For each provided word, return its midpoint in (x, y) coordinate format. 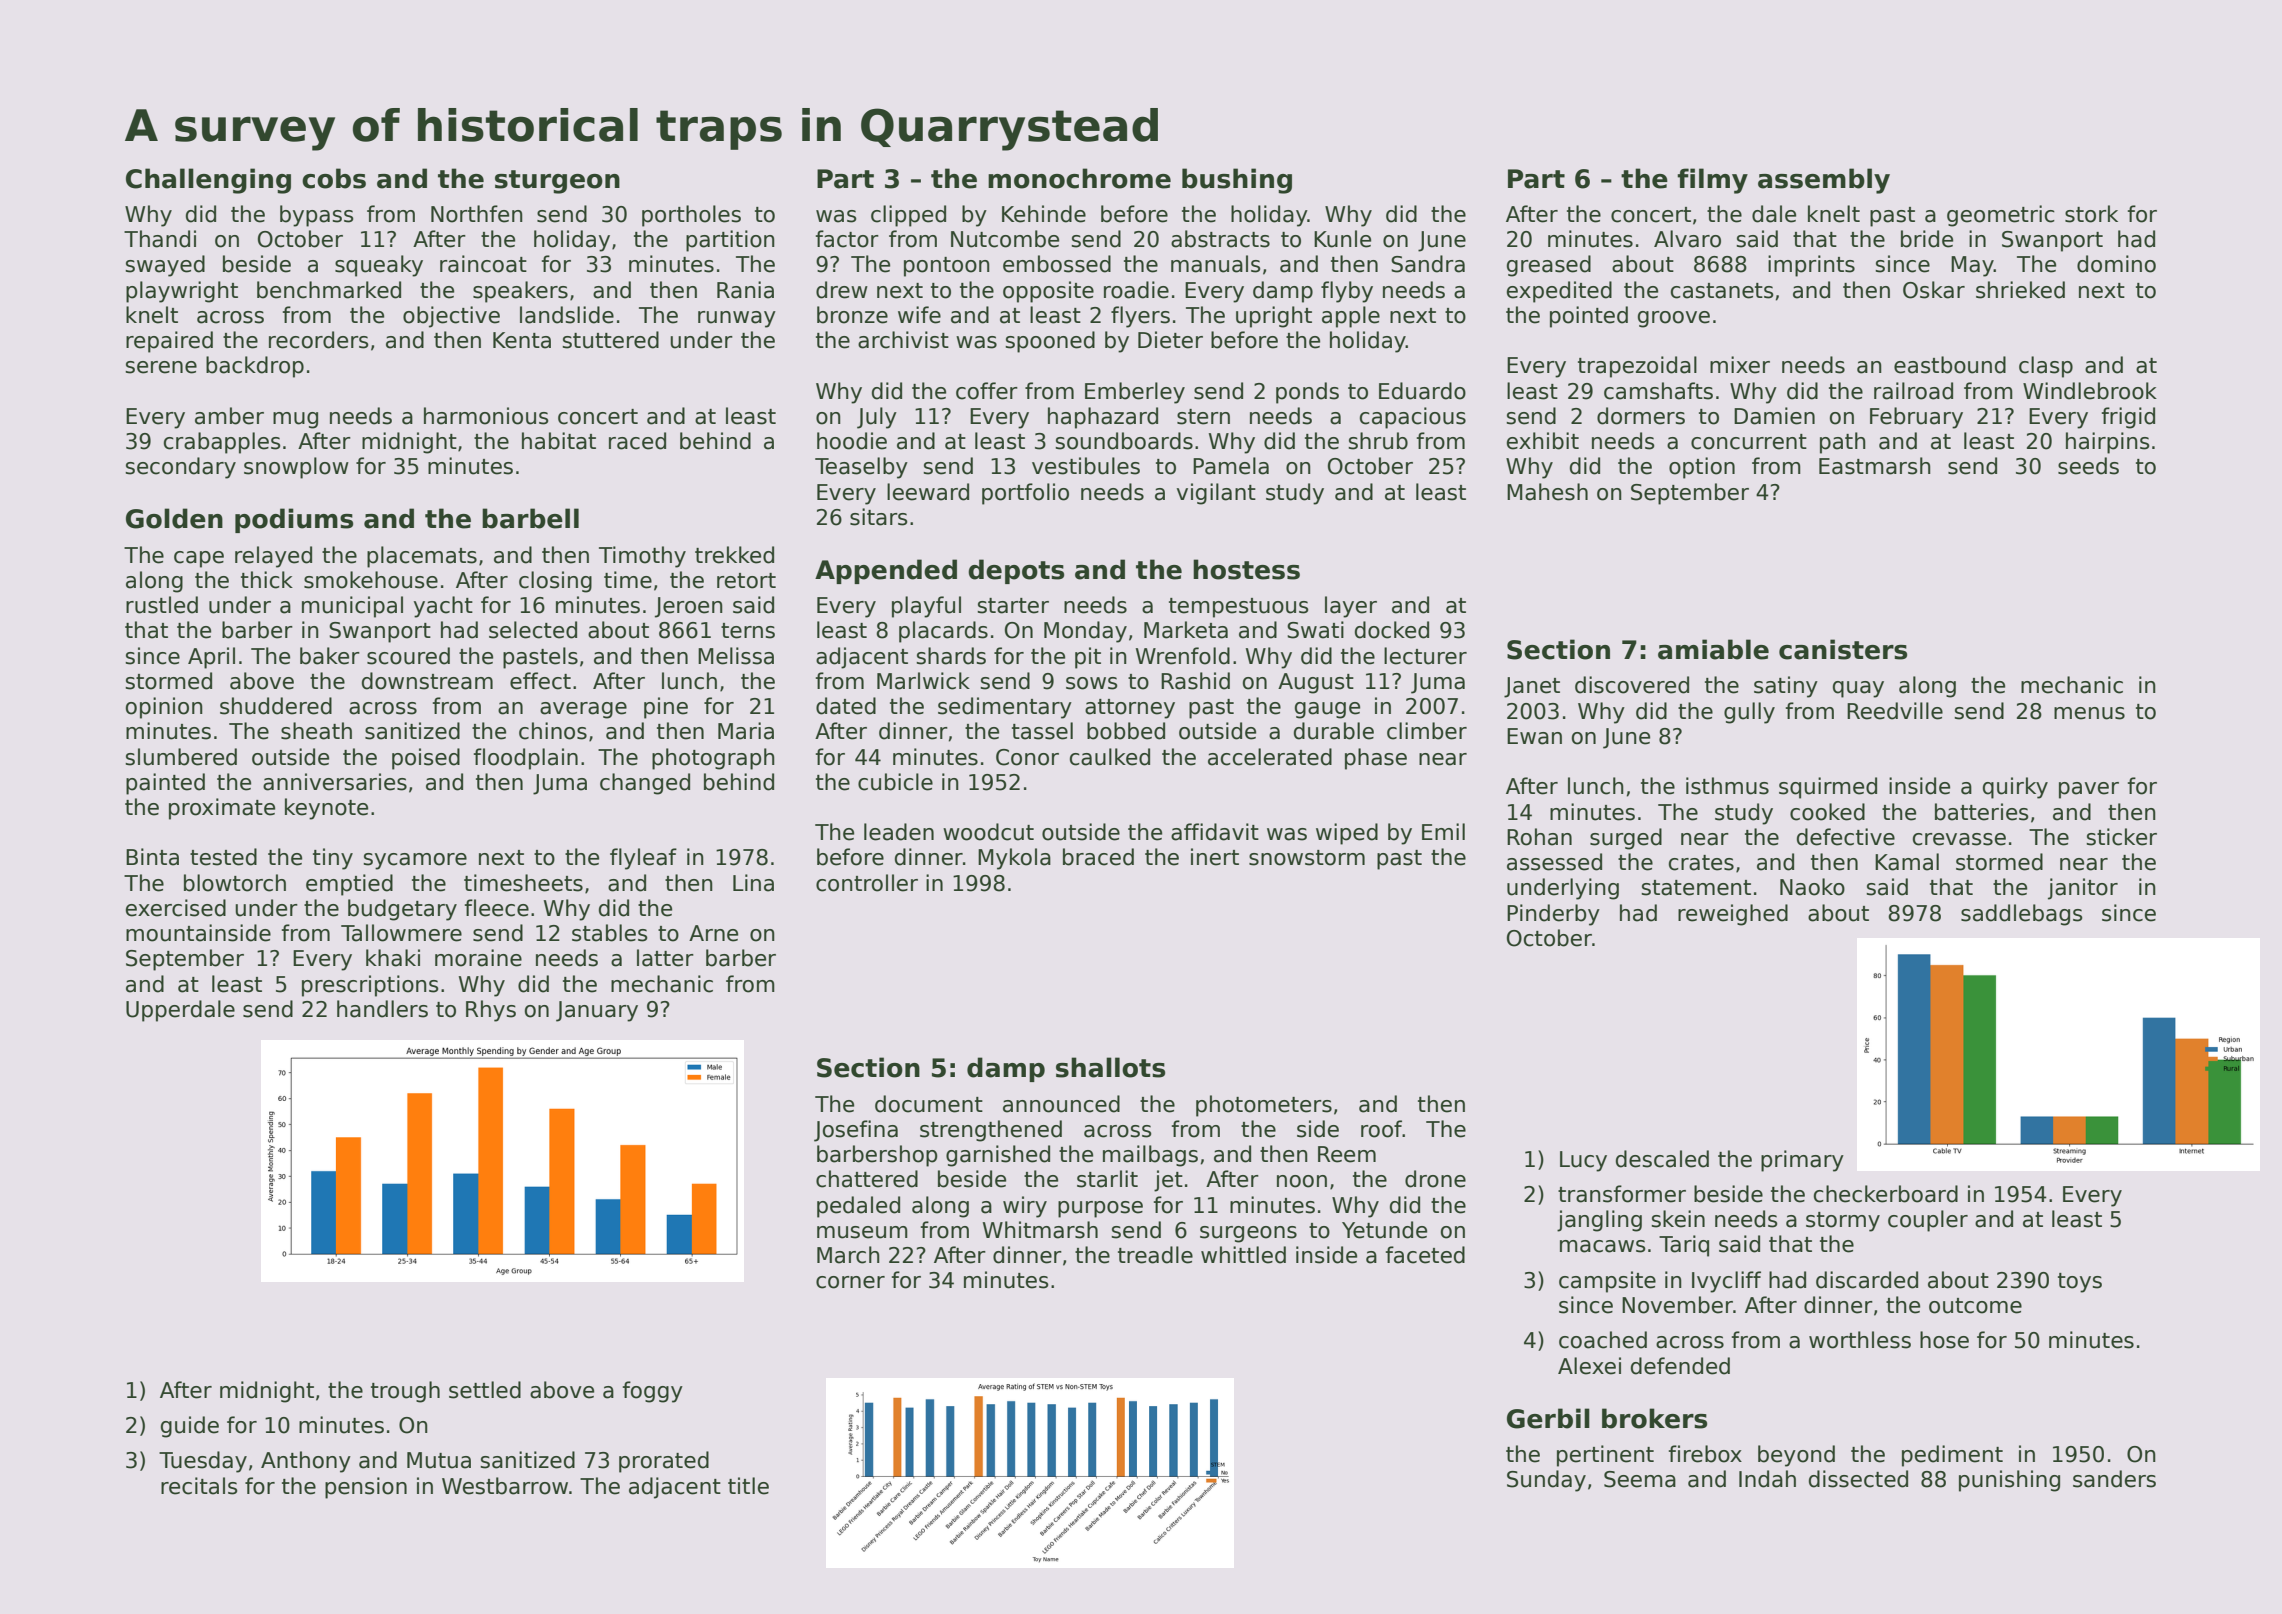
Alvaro (1687, 239)
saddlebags (2022, 915)
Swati (1315, 630)
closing (555, 582)
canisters (1843, 649)
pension (366, 1488)
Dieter (1170, 340)
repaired (169, 342)
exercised (176, 908)
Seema (1640, 1479)
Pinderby (1553, 915)
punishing (2009, 1481)
